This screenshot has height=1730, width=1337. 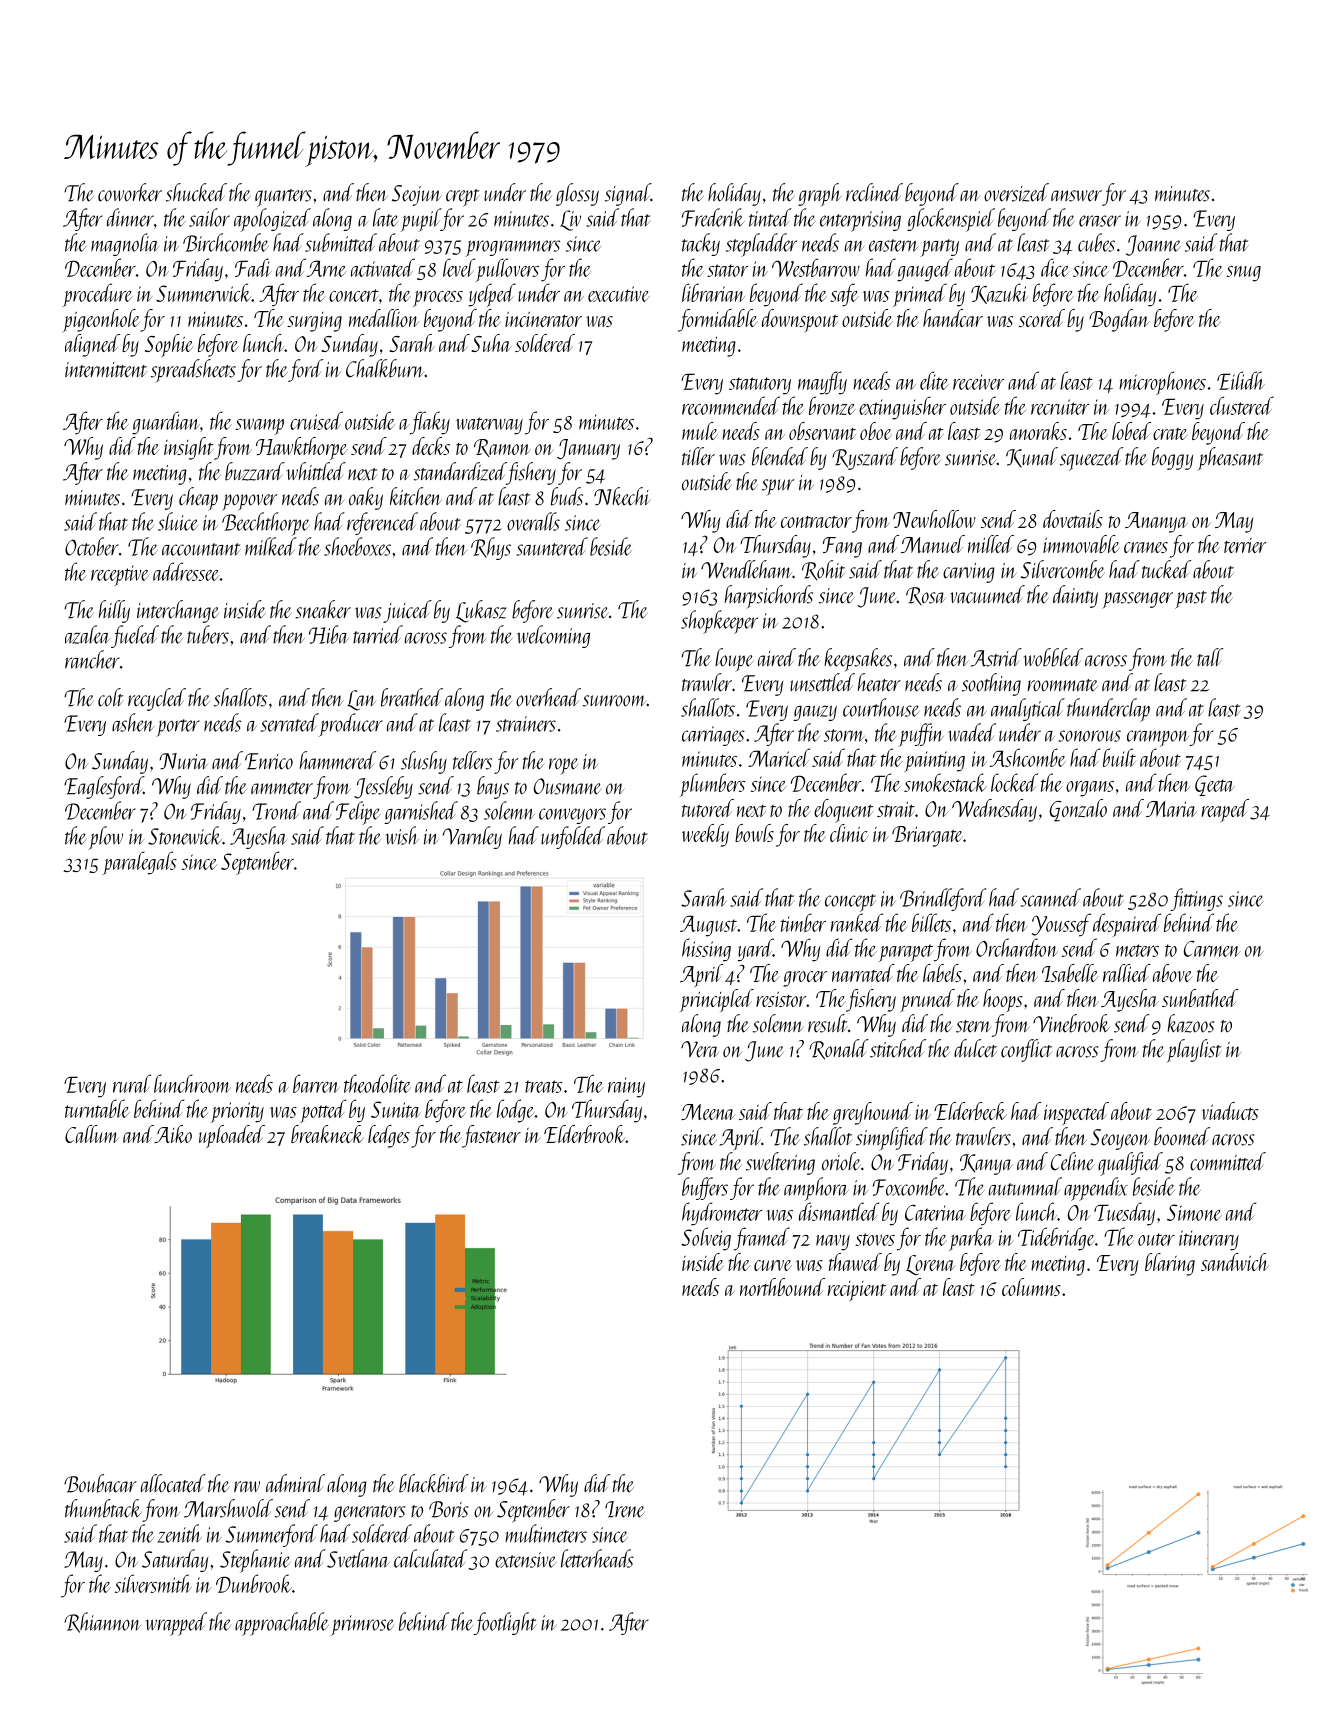 I want to click on admiral, so click(x=295, y=1483).
